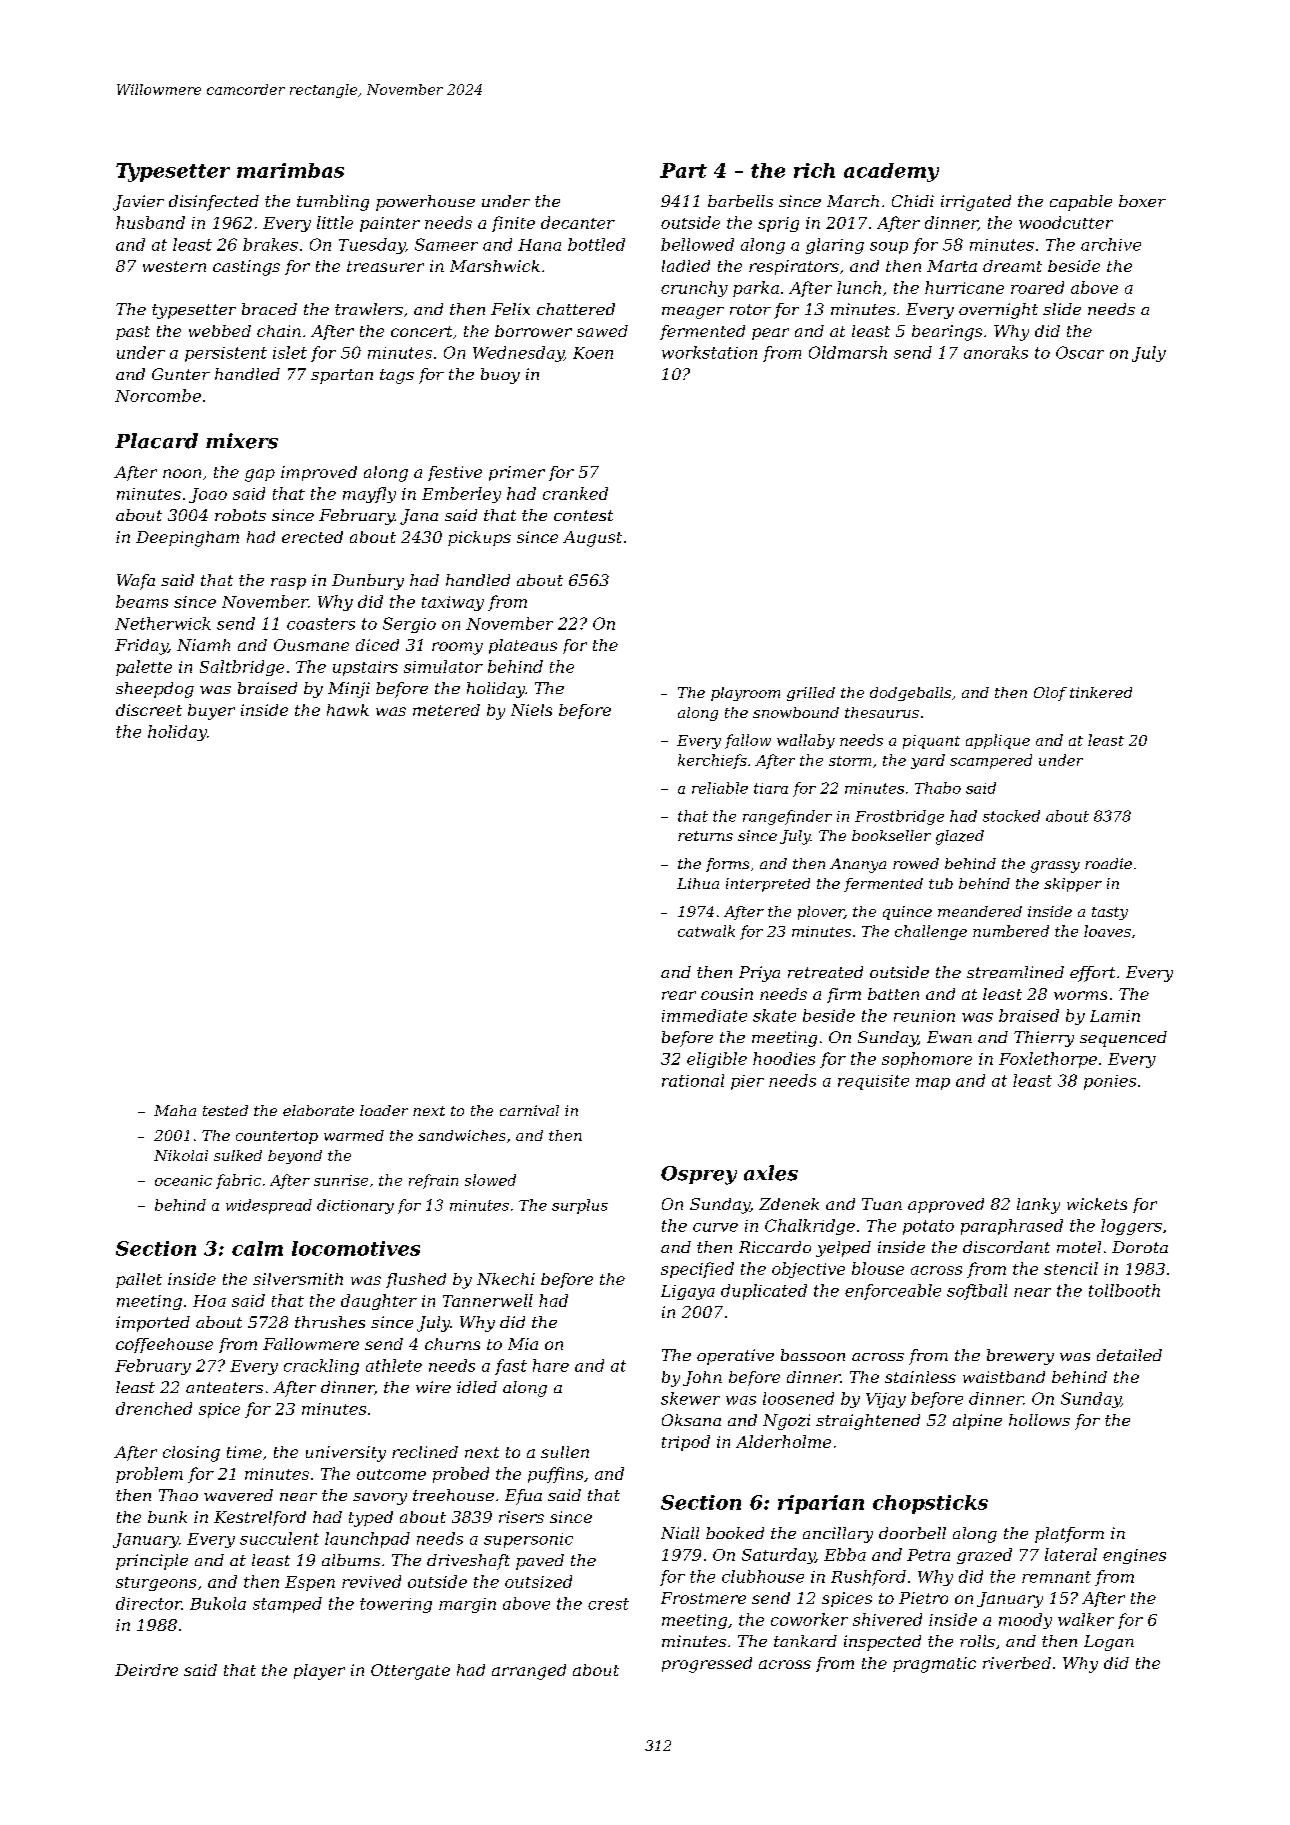 The width and height of the page is (1290, 1825). Describe the element at coordinates (224, 1387) in the page. I see `anteaters` at that location.
